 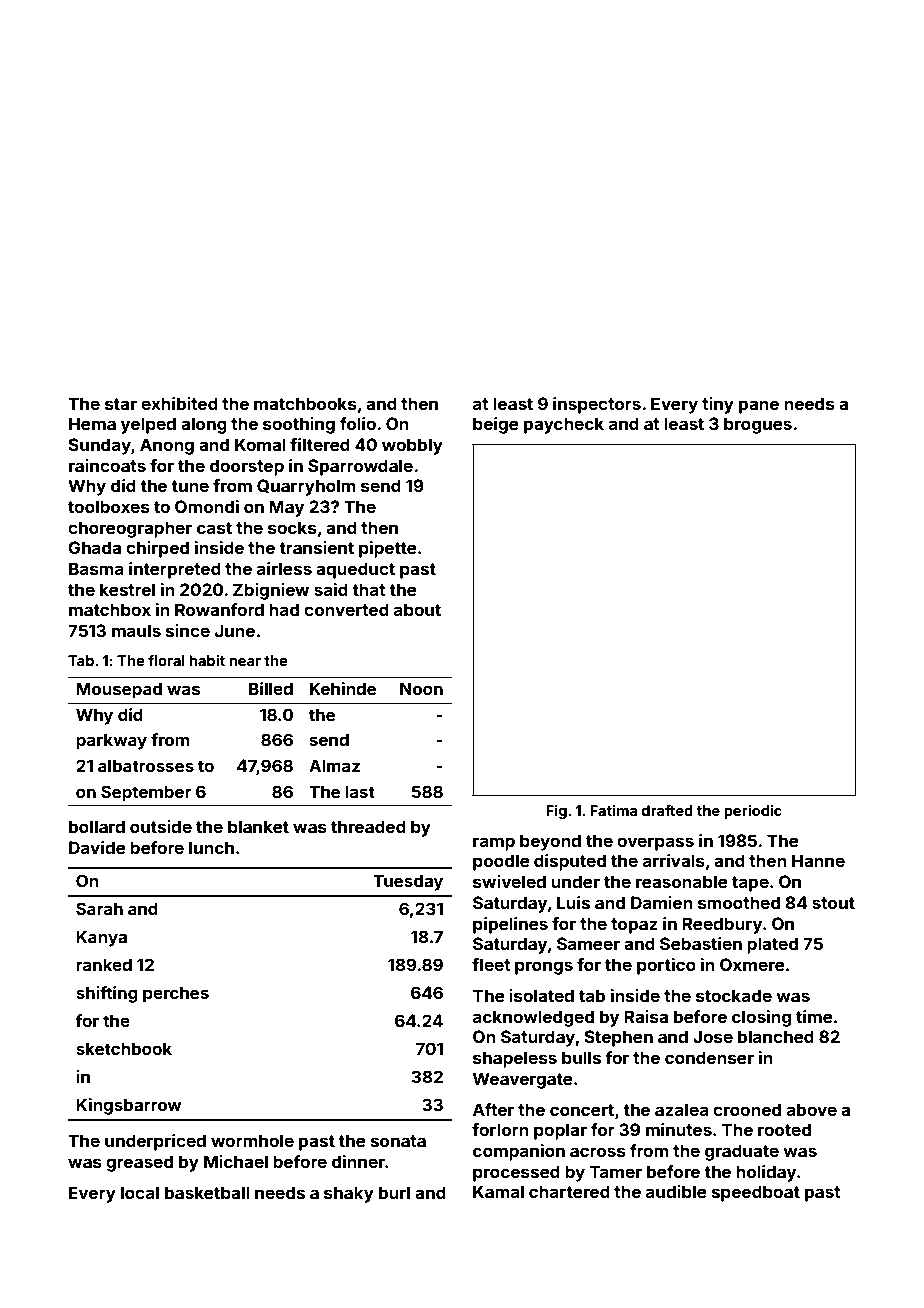 What do you see at coordinates (349, 1194) in the image?
I see `shaky` at bounding box center [349, 1194].
